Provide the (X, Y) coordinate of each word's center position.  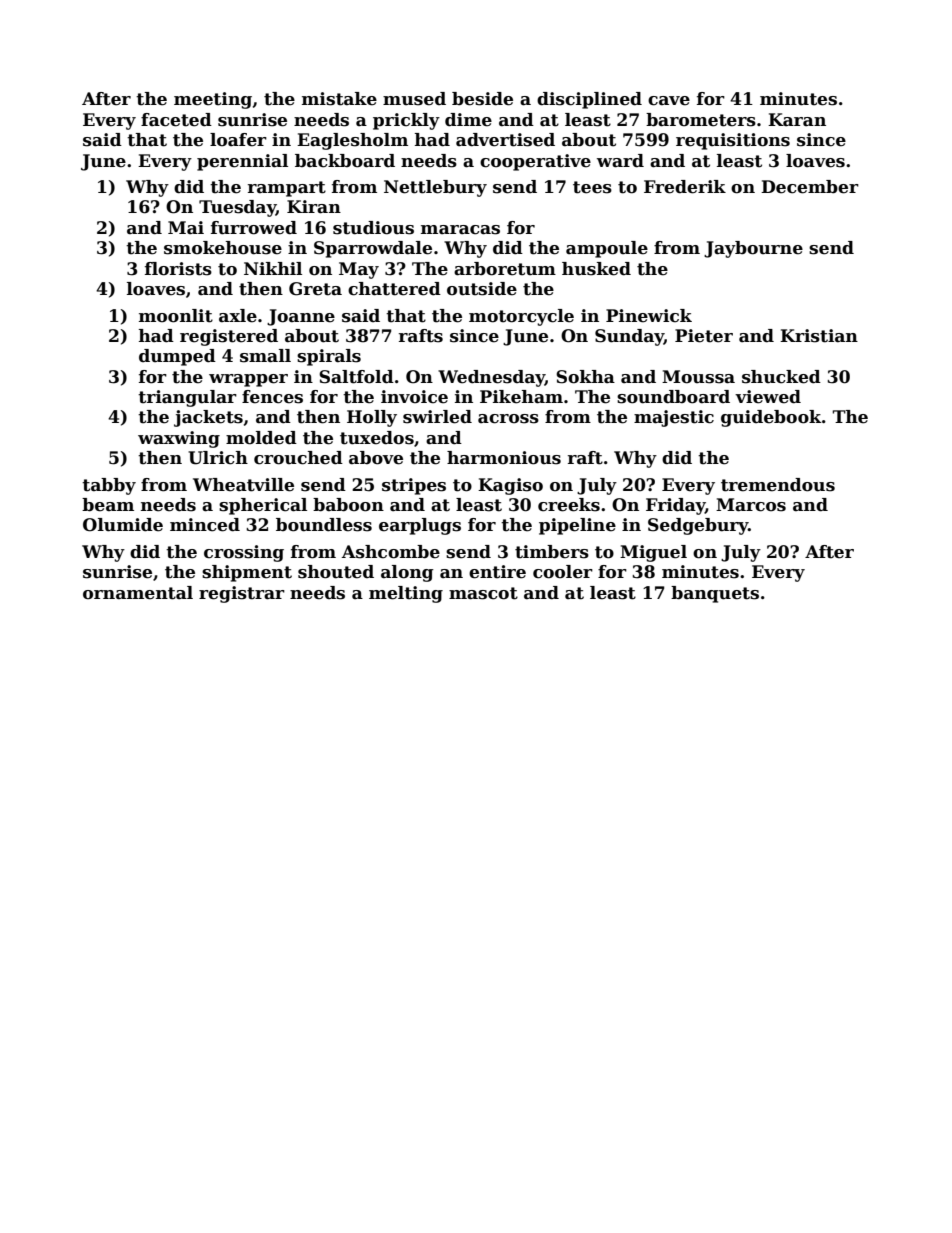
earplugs (420, 526)
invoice (414, 397)
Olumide (123, 525)
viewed (768, 397)
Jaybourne (753, 249)
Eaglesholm (352, 141)
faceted (176, 120)
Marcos (751, 505)
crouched (298, 458)
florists (178, 269)
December (810, 187)
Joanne (301, 317)
